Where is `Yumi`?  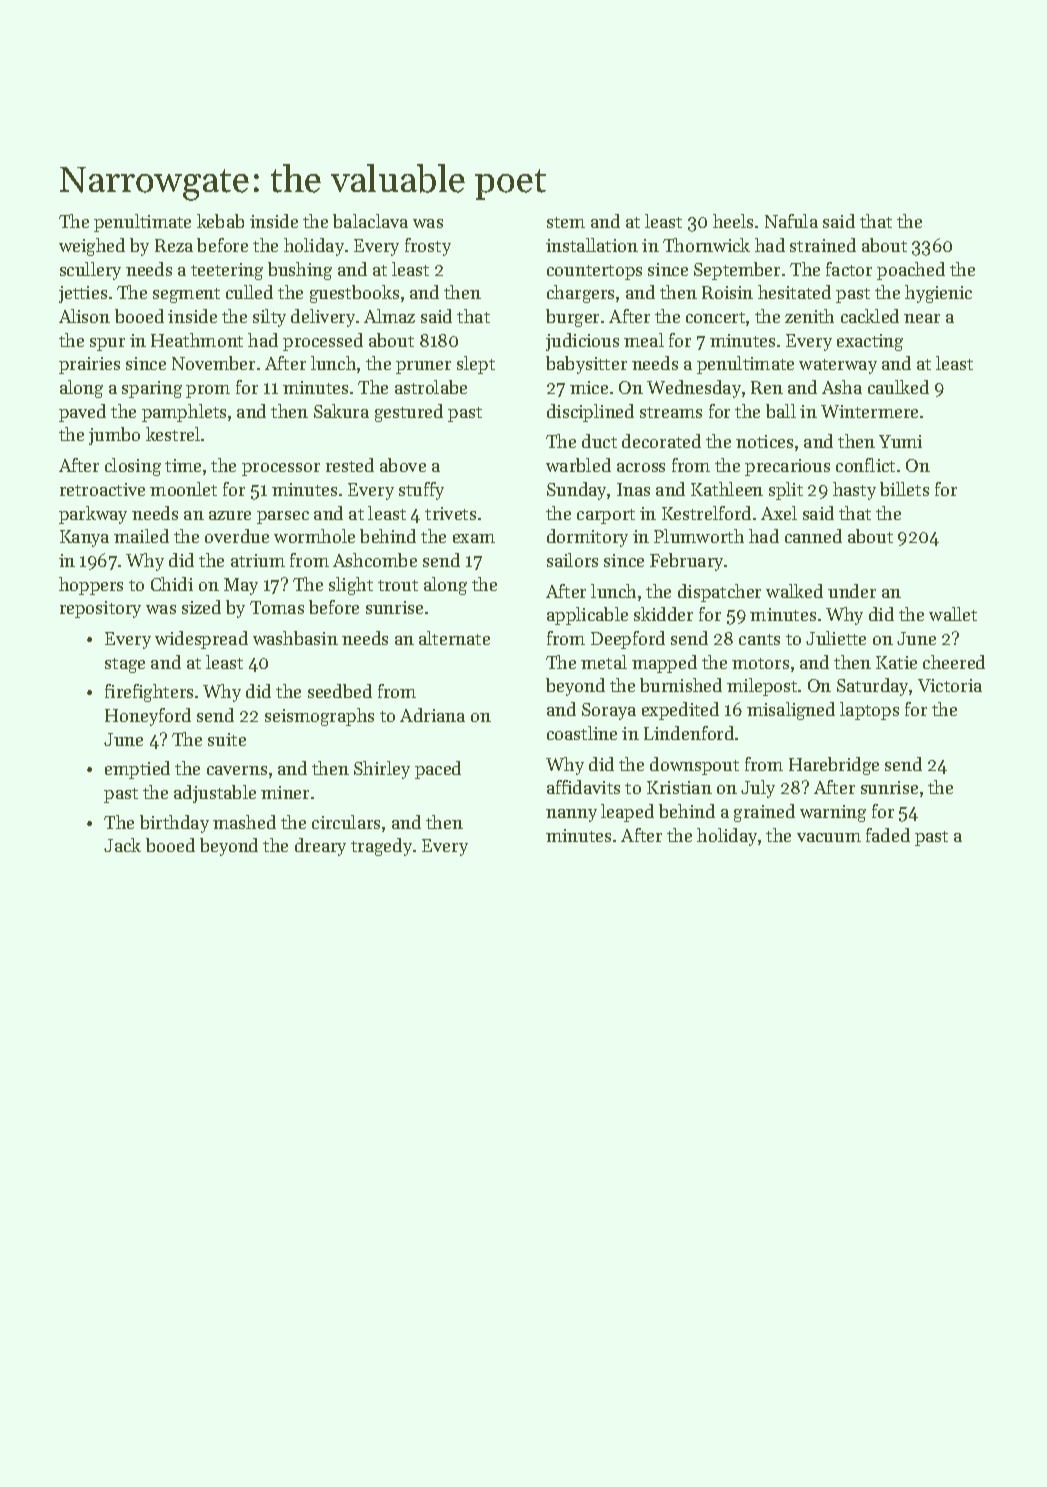
Yumi is located at coordinates (900, 441).
